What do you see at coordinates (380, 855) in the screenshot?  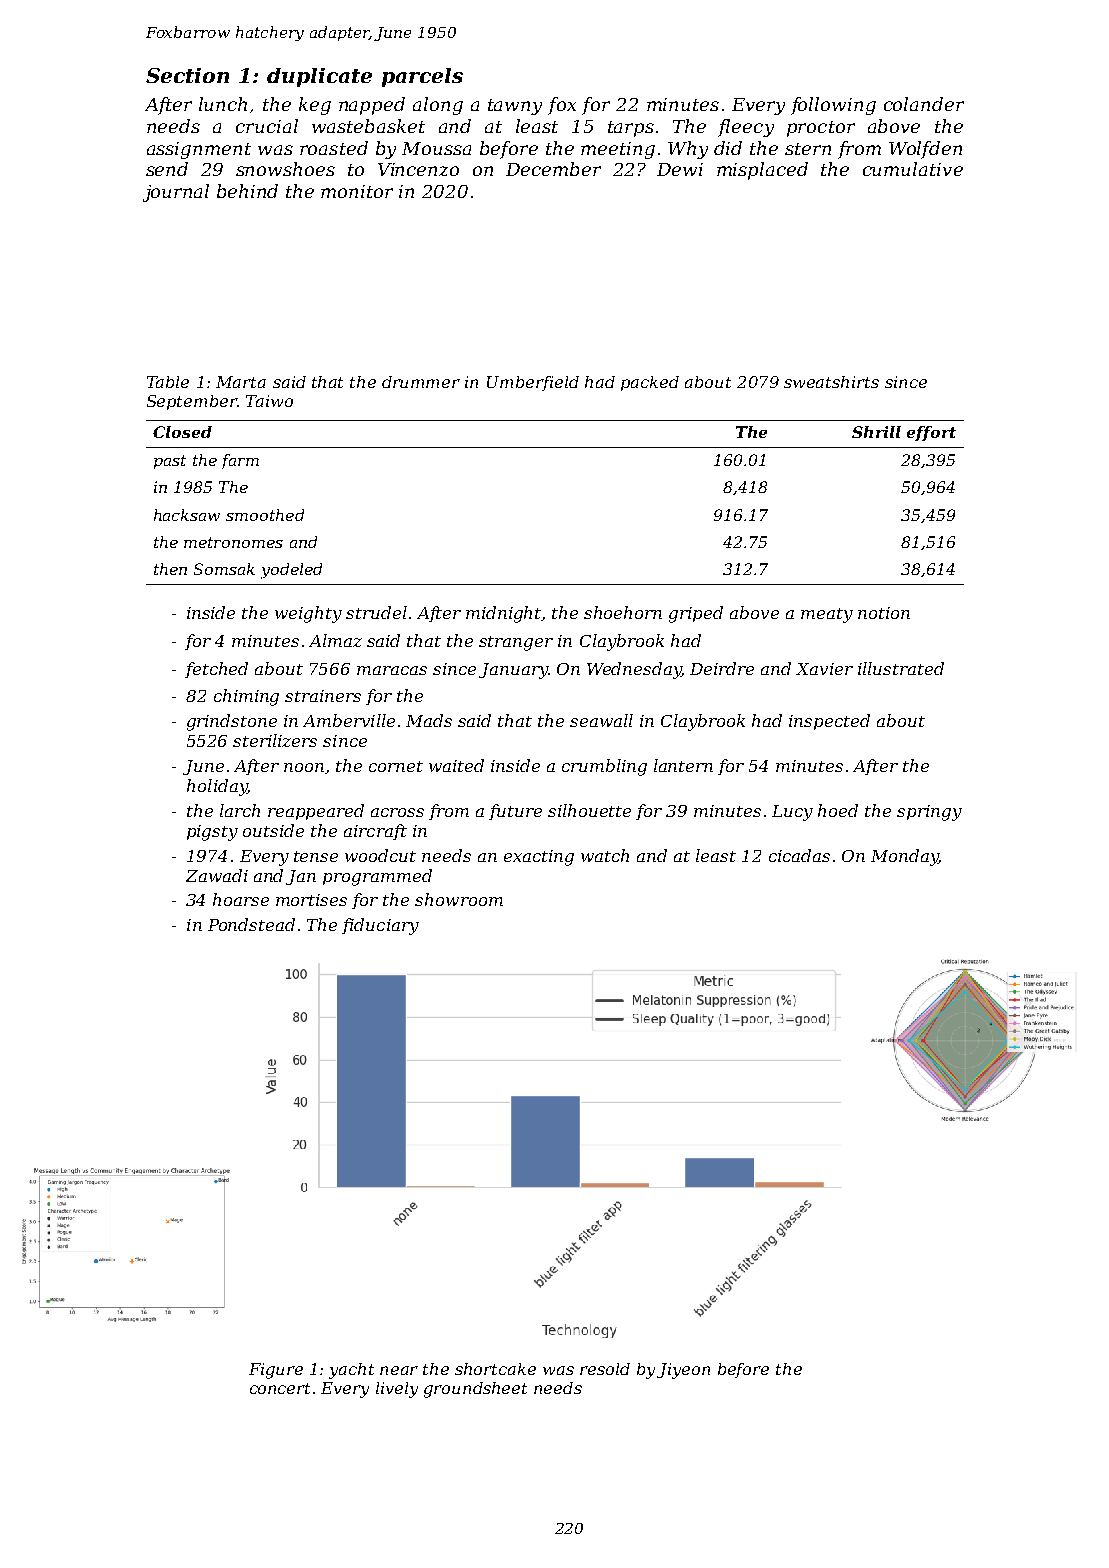 I see `woodcut` at bounding box center [380, 855].
